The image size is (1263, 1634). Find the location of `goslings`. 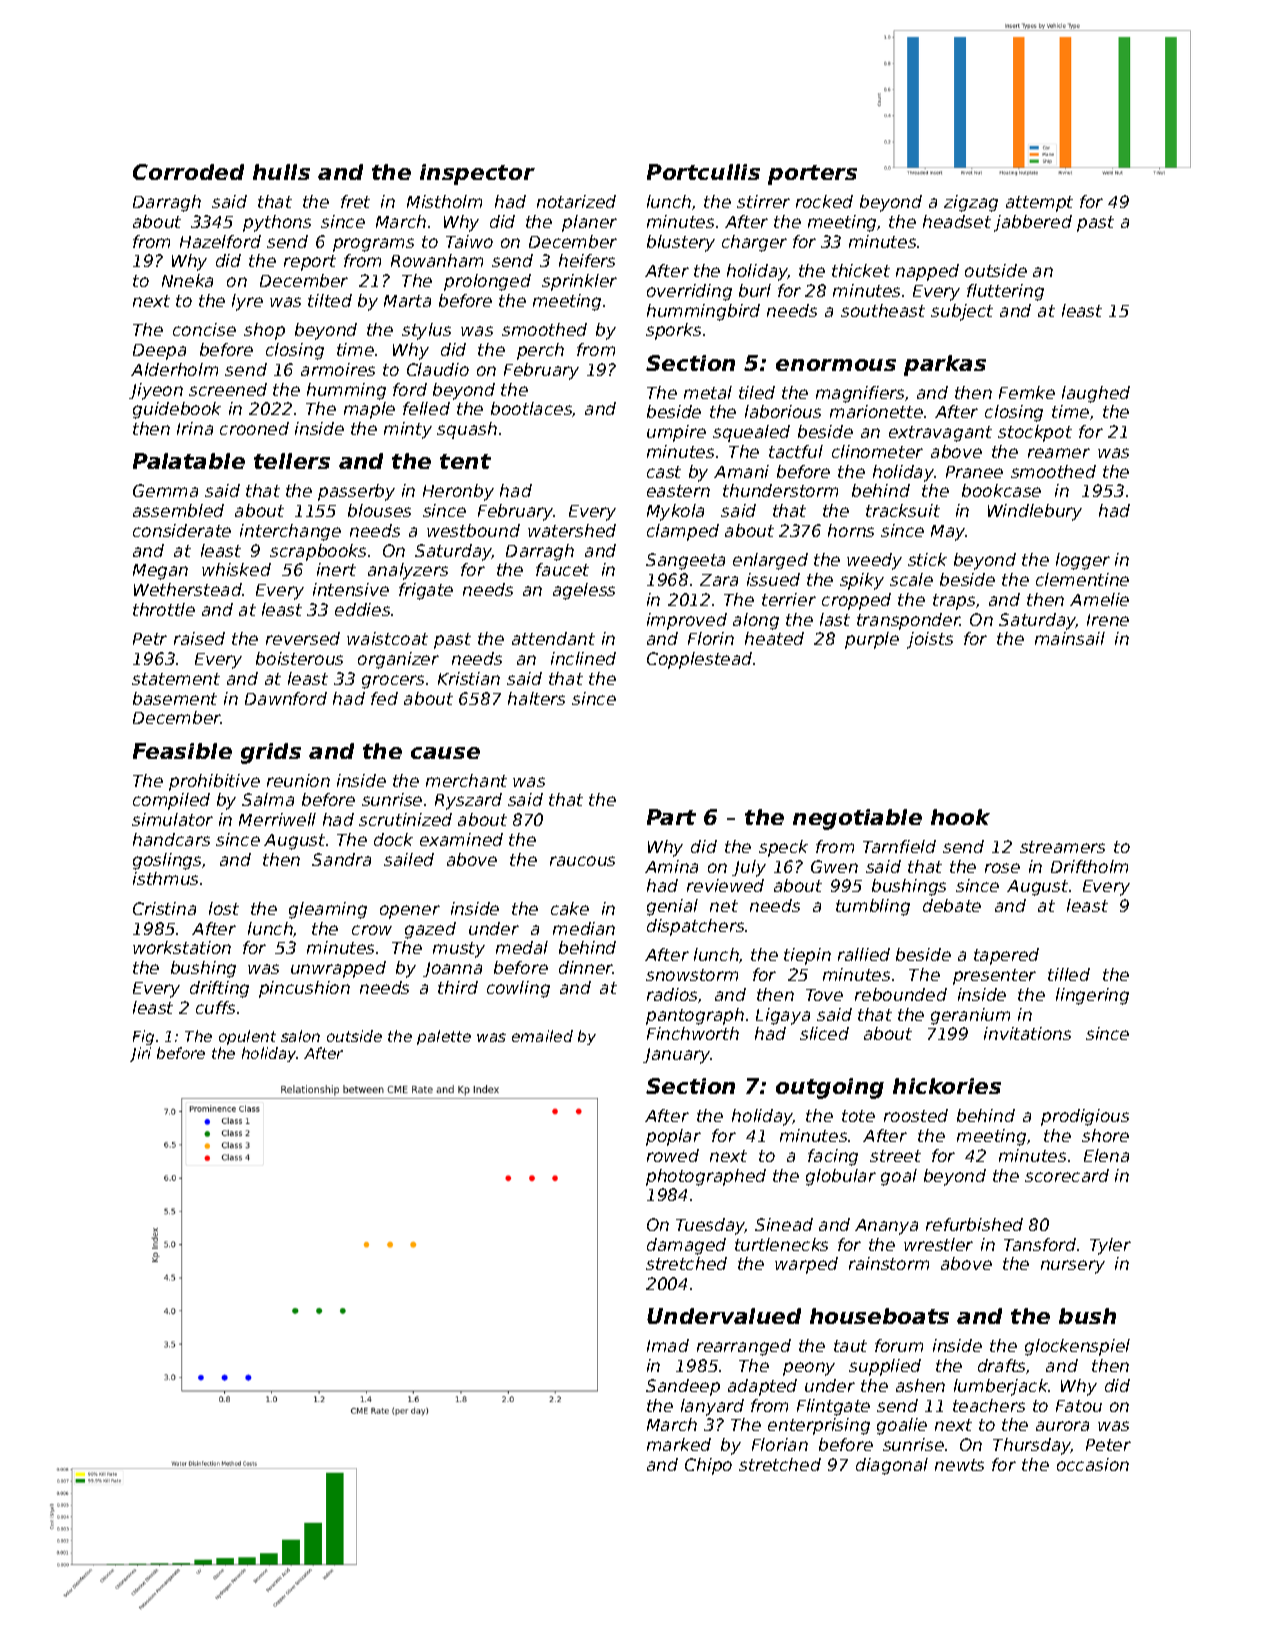

goslings is located at coordinates (167, 861).
